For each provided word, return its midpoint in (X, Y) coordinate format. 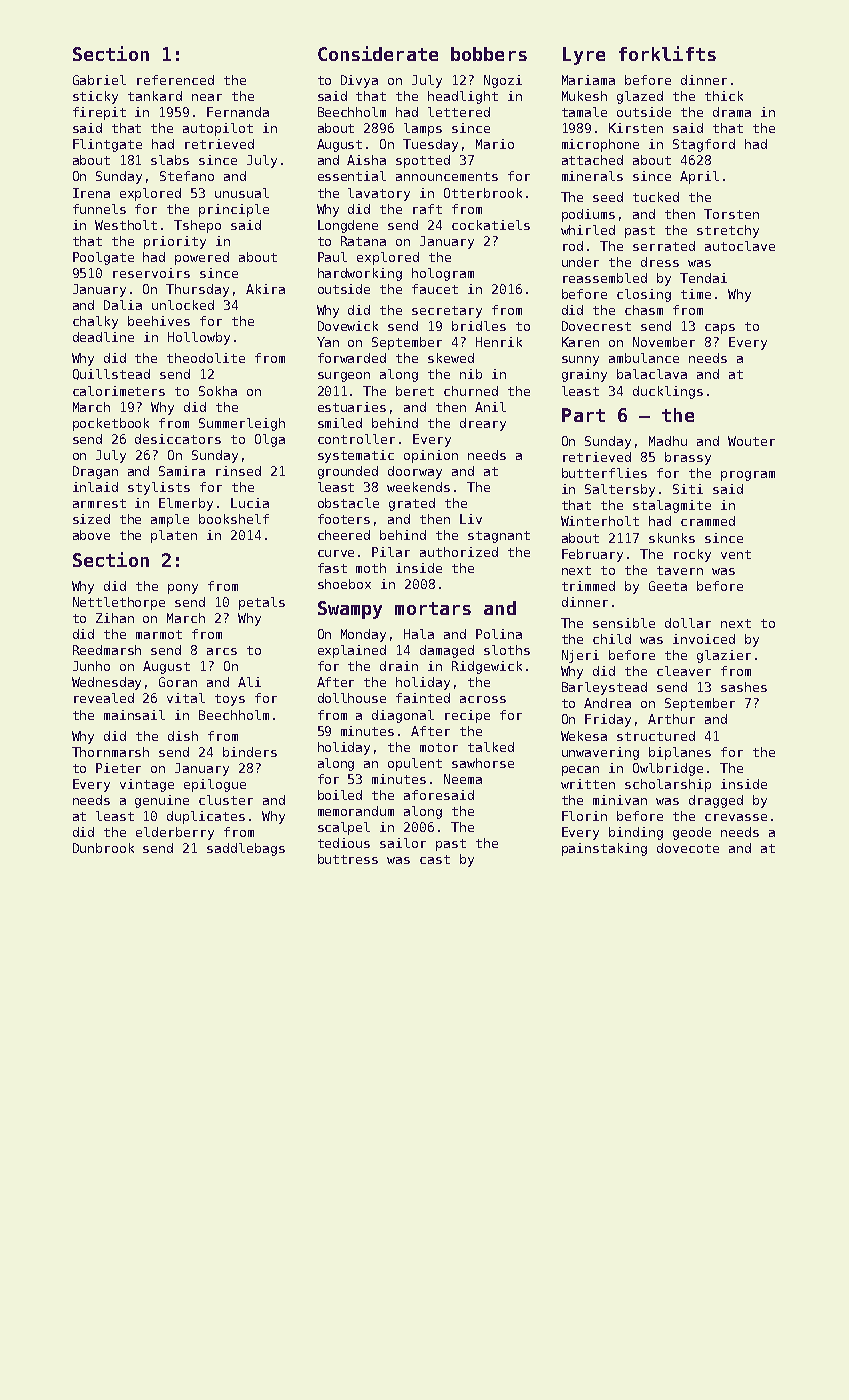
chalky (95, 322)
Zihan (115, 618)
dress (660, 262)
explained (352, 651)
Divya (359, 81)
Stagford (704, 145)
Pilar (391, 552)
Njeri (580, 656)
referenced (175, 80)
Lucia (250, 503)
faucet (435, 289)
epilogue (215, 785)
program (748, 476)
